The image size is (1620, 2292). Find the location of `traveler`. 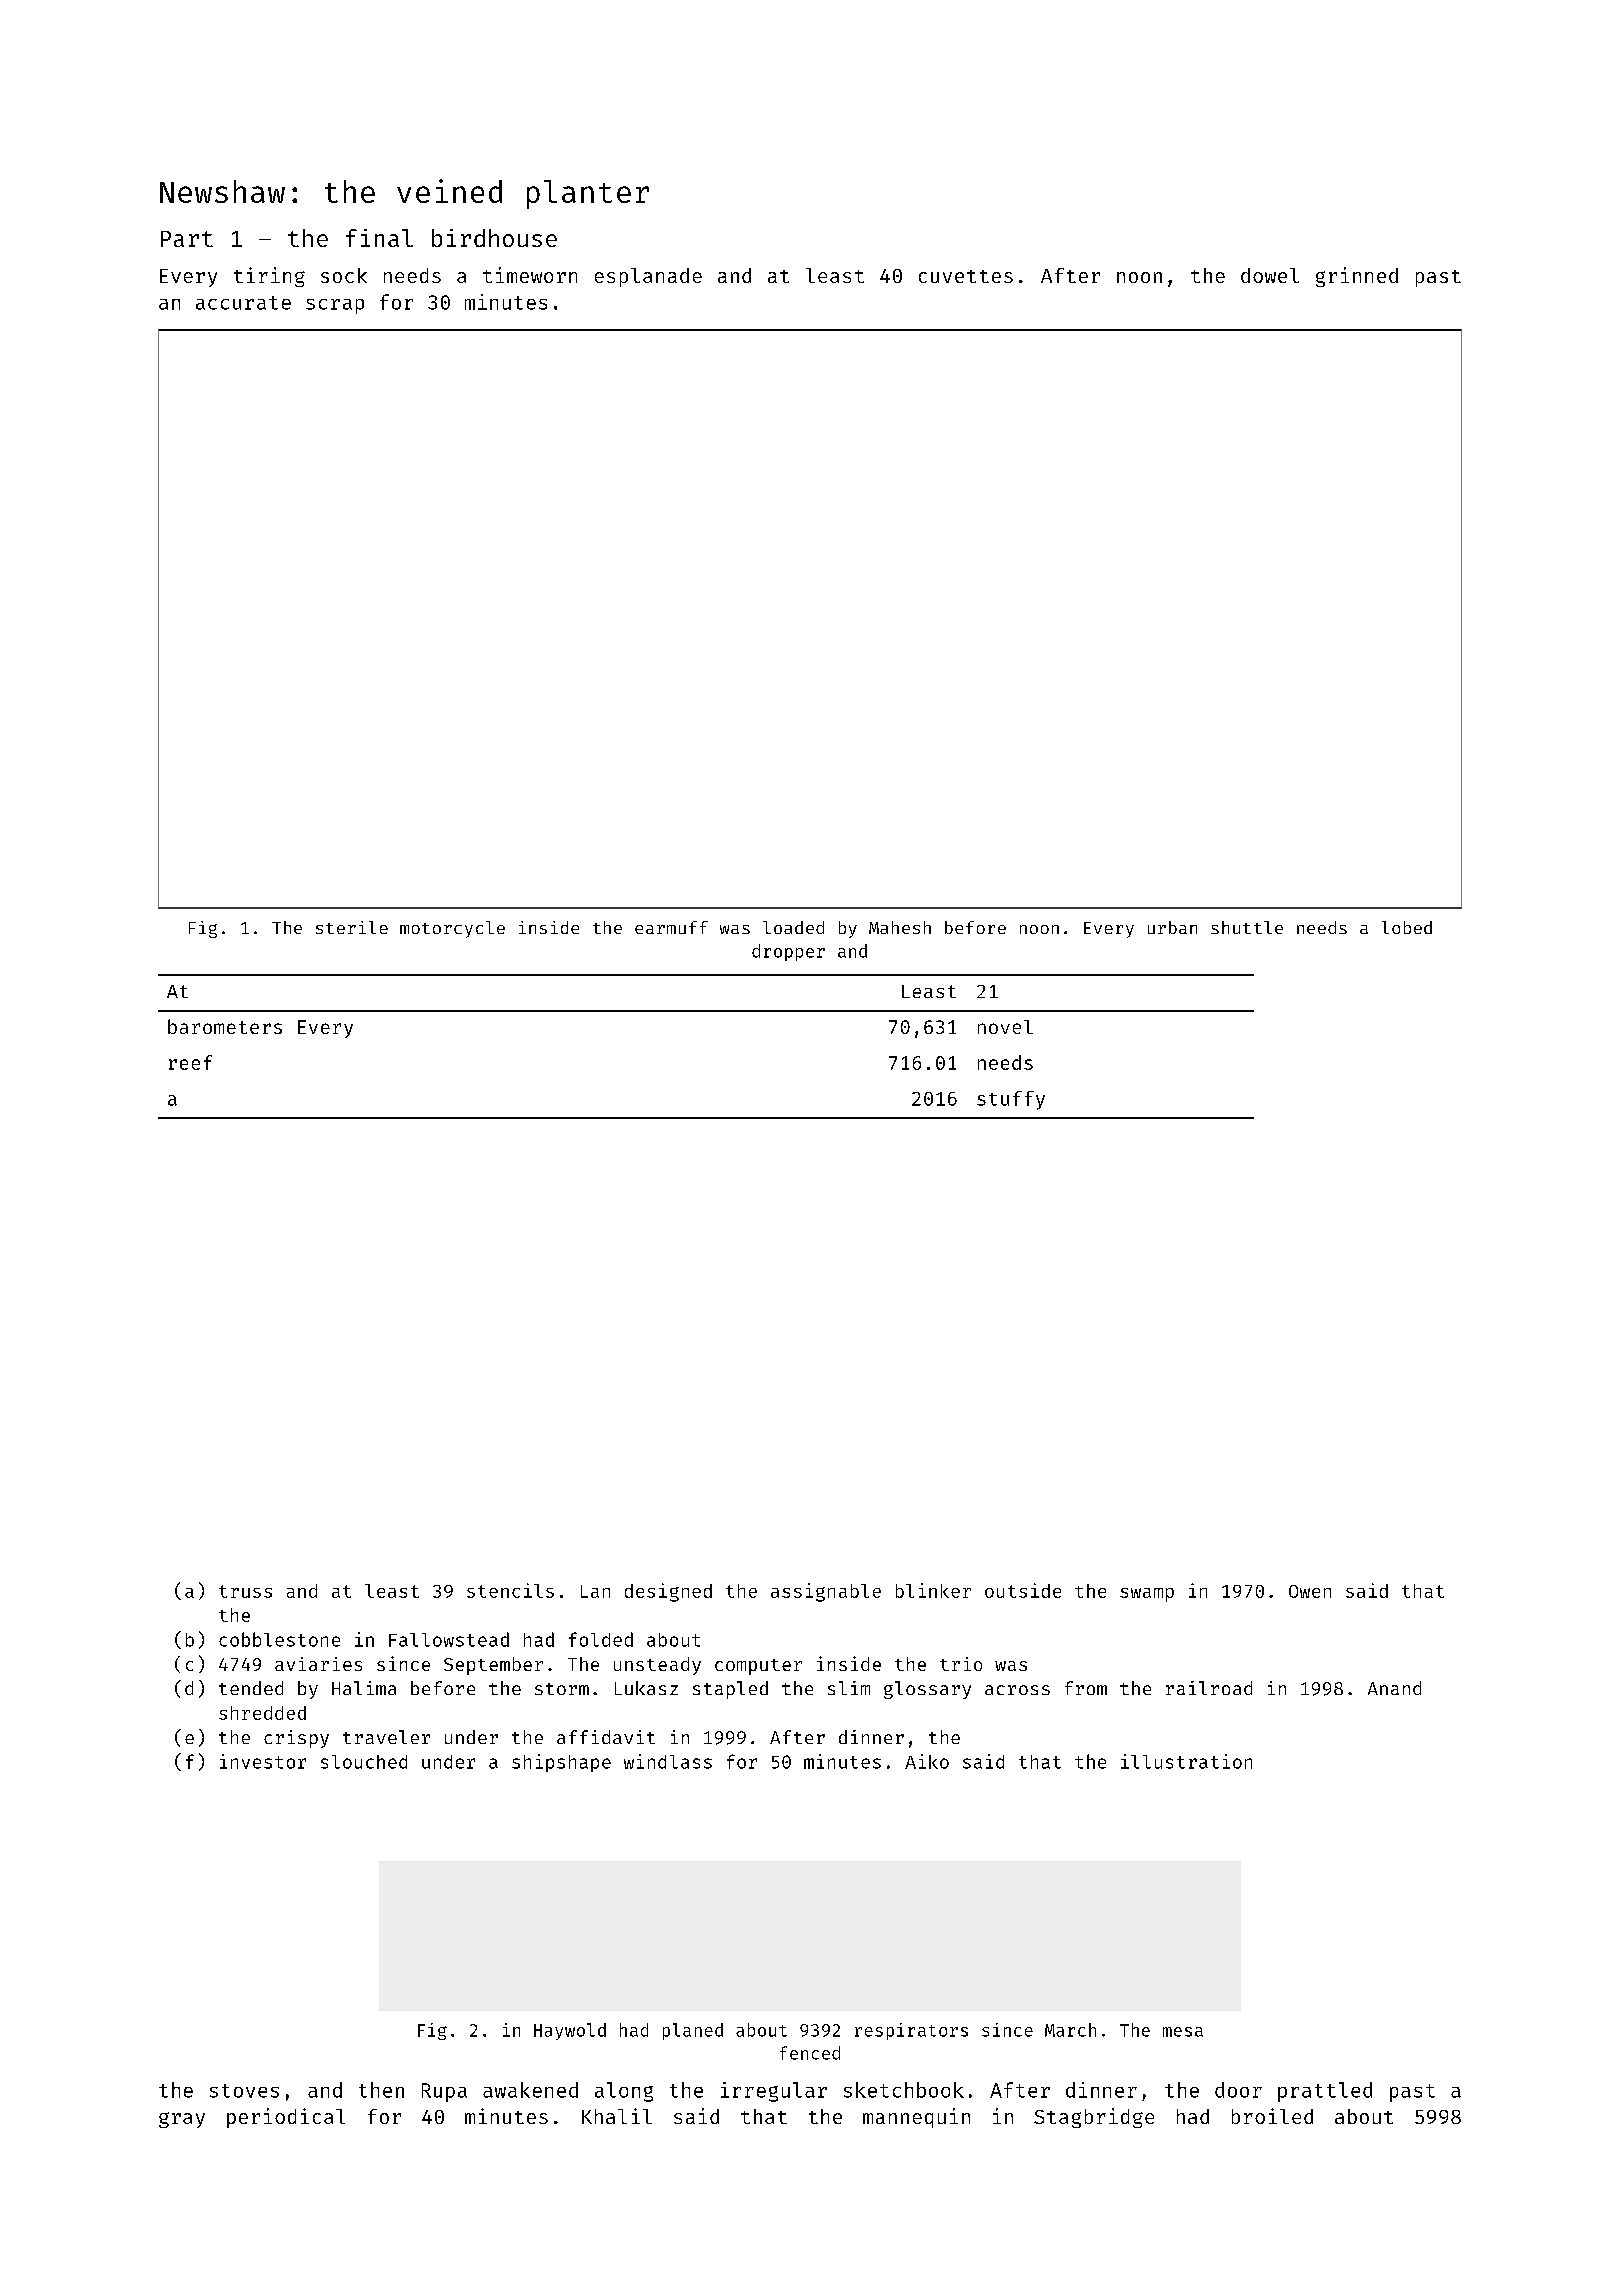

traveler is located at coordinates (386, 1737).
